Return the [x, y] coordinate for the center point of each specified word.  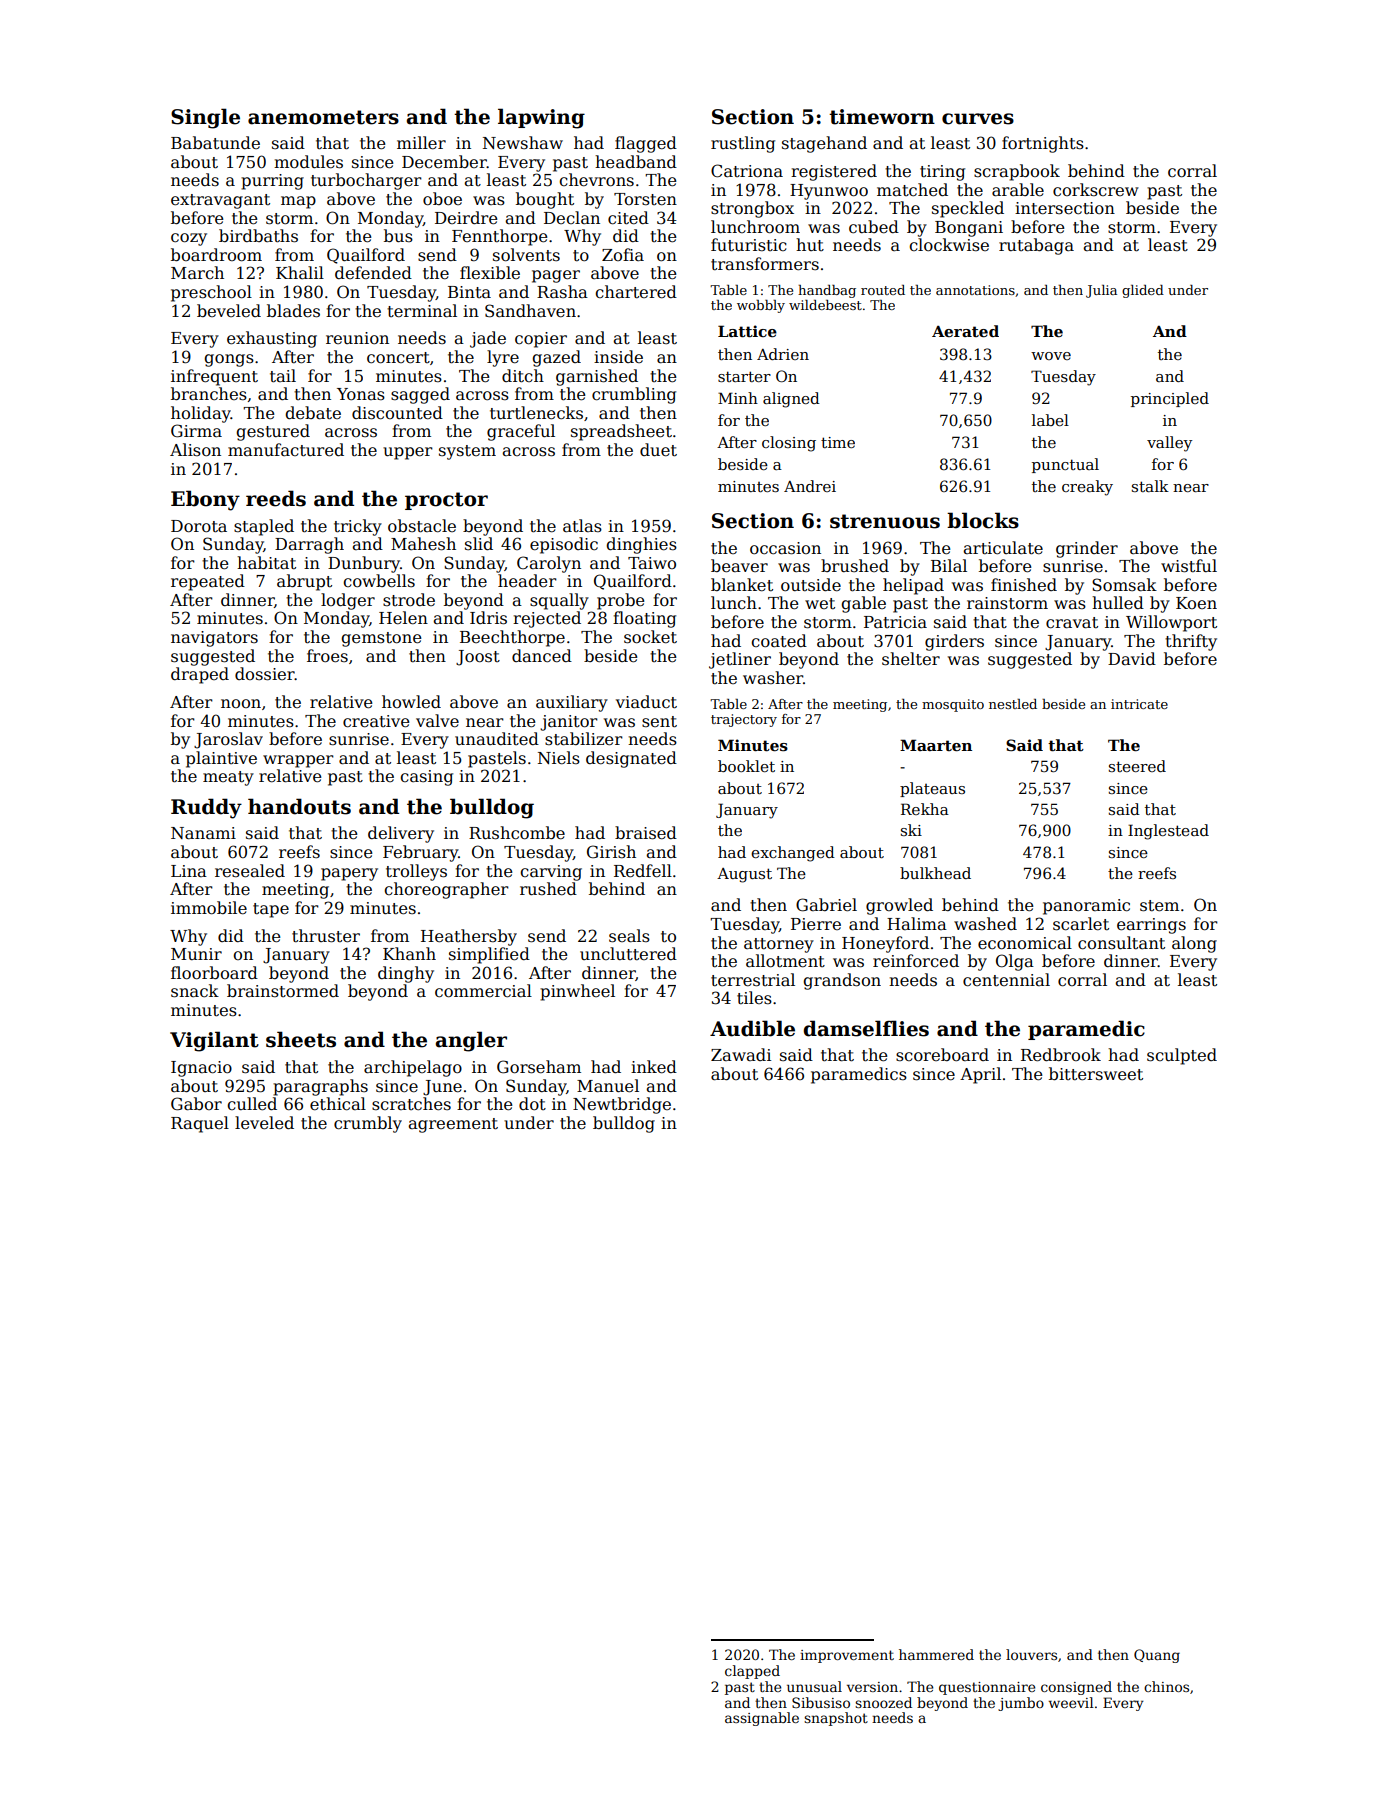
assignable [762, 1719]
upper [408, 453]
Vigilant [214, 1041]
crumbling [634, 395]
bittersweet [1096, 1074]
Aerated [965, 331]
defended [373, 273]
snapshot [836, 1719]
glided [1143, 291]
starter [744, 376]
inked [654, 1067]
